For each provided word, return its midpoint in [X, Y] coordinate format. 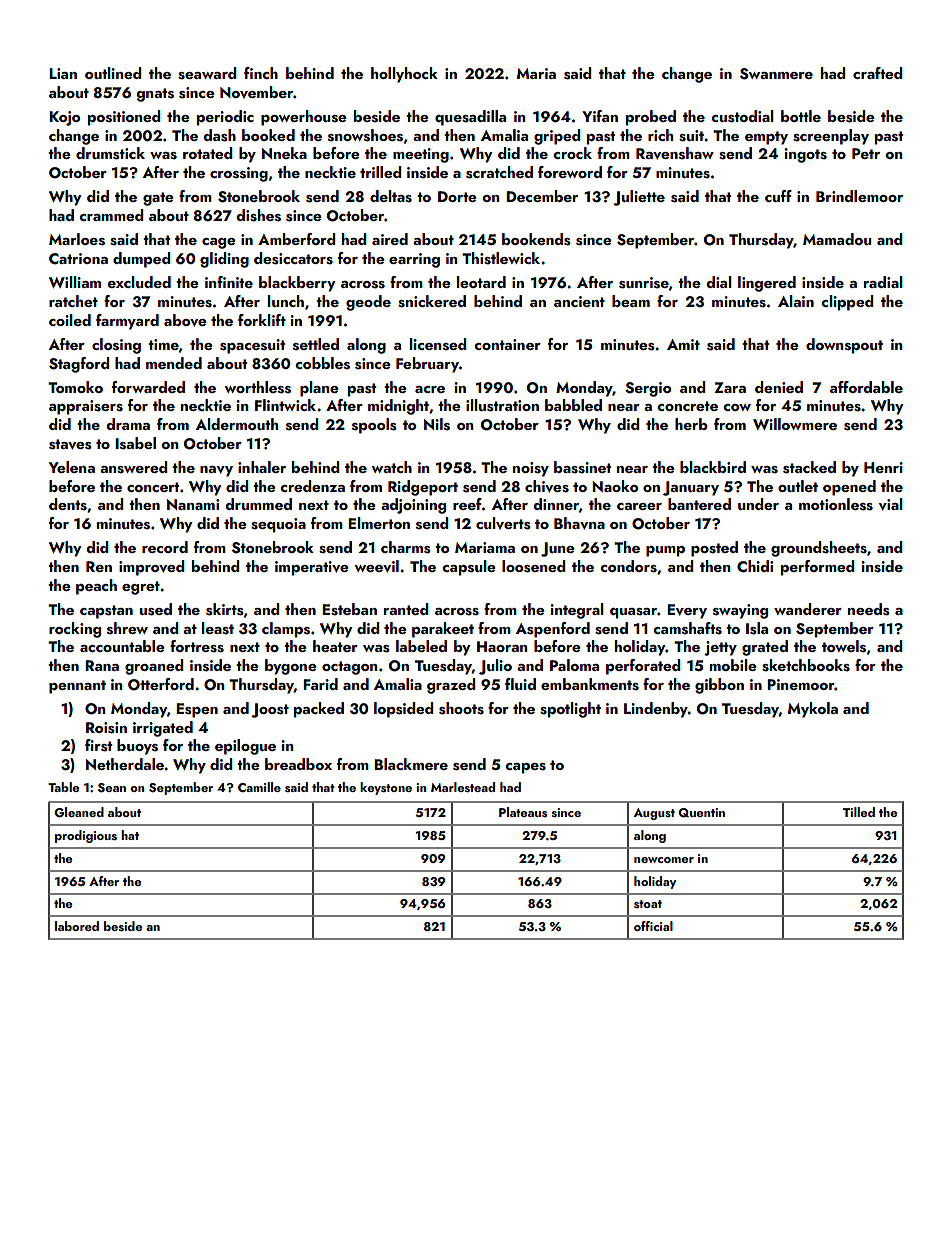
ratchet [73, 301]
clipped [847, 303]
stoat [648, 904]
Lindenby [656, 710]
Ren [99, 566]
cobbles [322, 363]
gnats [155, 95]
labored [77, 926]
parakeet [443, 630]
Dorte [457, 196]
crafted [877, 73]
